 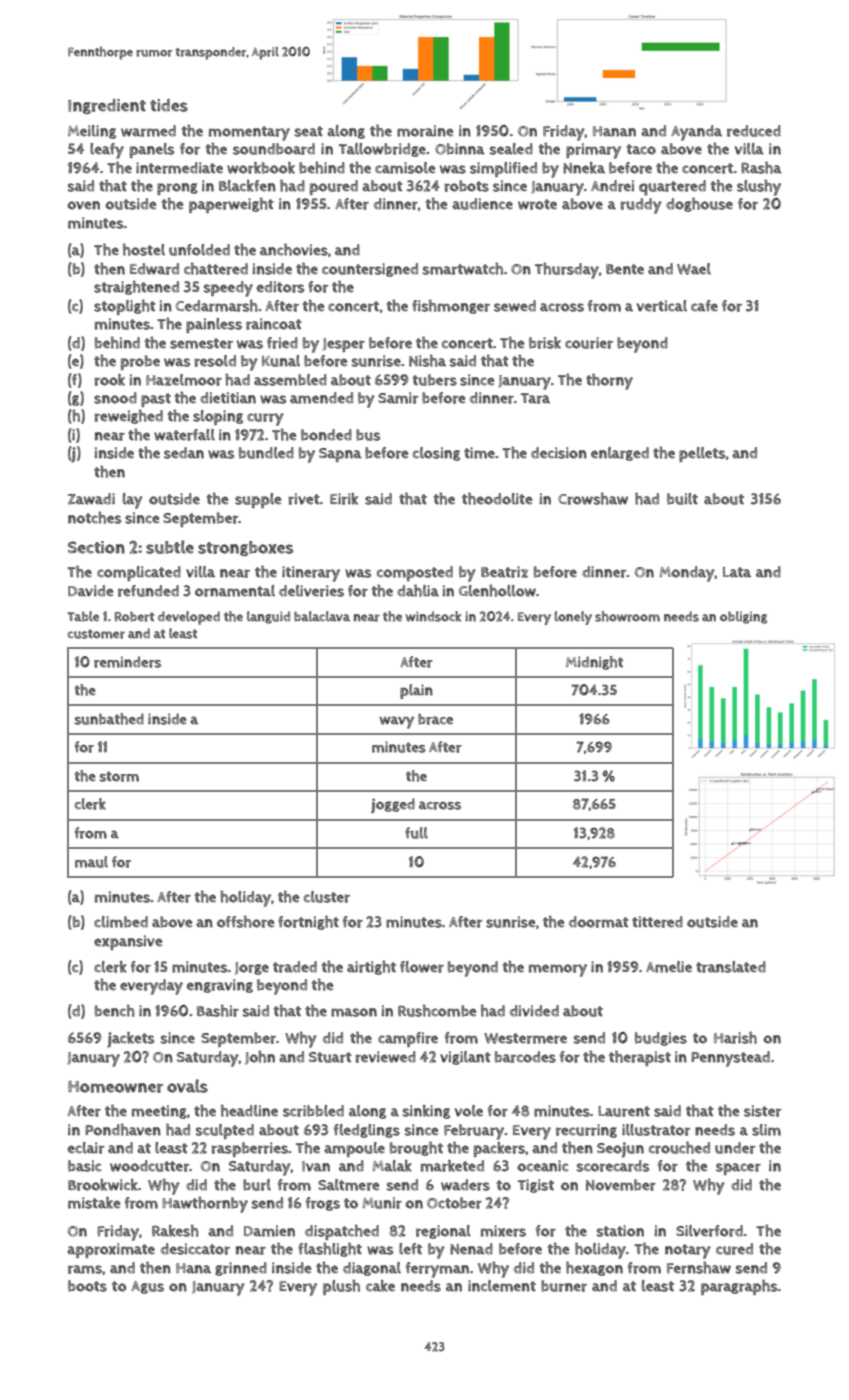 What do you see at coordinates (625, 269) in the screenshot?
I see `Bente` at bounding box center [625, 269].
